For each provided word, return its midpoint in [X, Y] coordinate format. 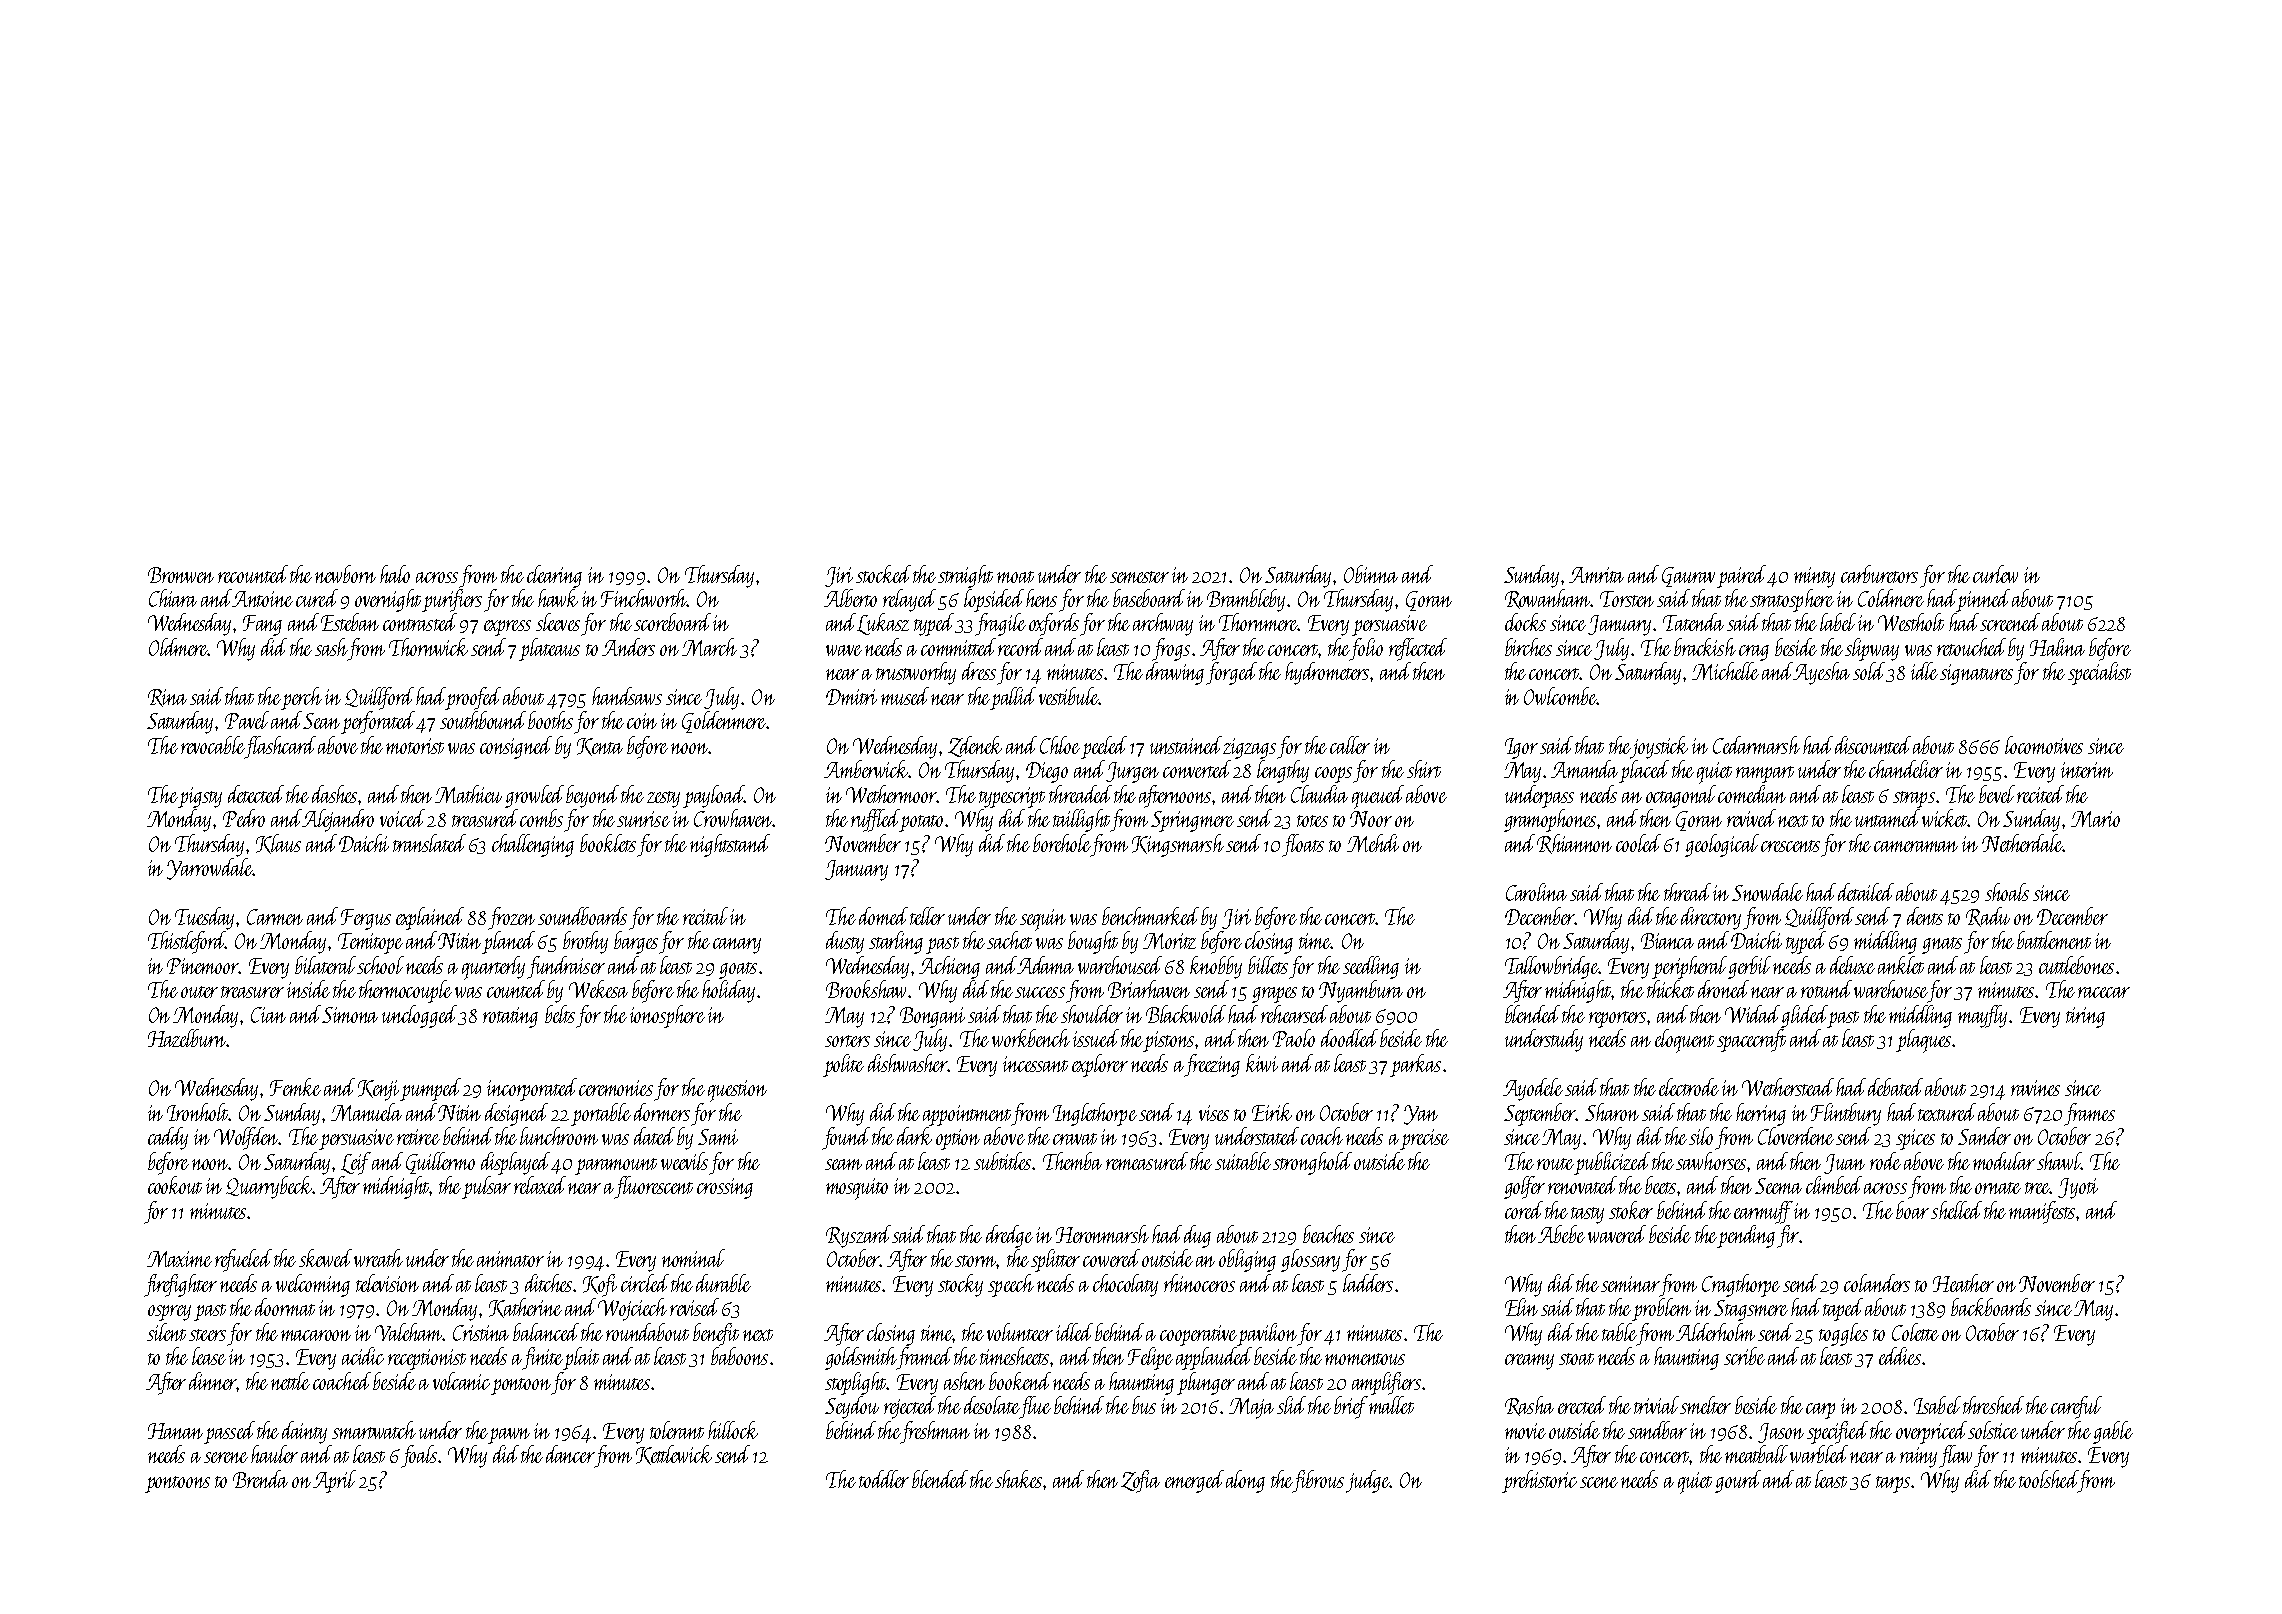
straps [1914, 799]
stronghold [1312, 1163]
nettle [290, 1381]
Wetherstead [1788, 1087]
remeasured [1147, 1161]
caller [1350, 745]
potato [922, 823]
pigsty [200, 797]
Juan [1844, 1164]
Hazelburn [187, 1038]
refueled [243, 1260]
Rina [167, 698]
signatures [1976, 674]
